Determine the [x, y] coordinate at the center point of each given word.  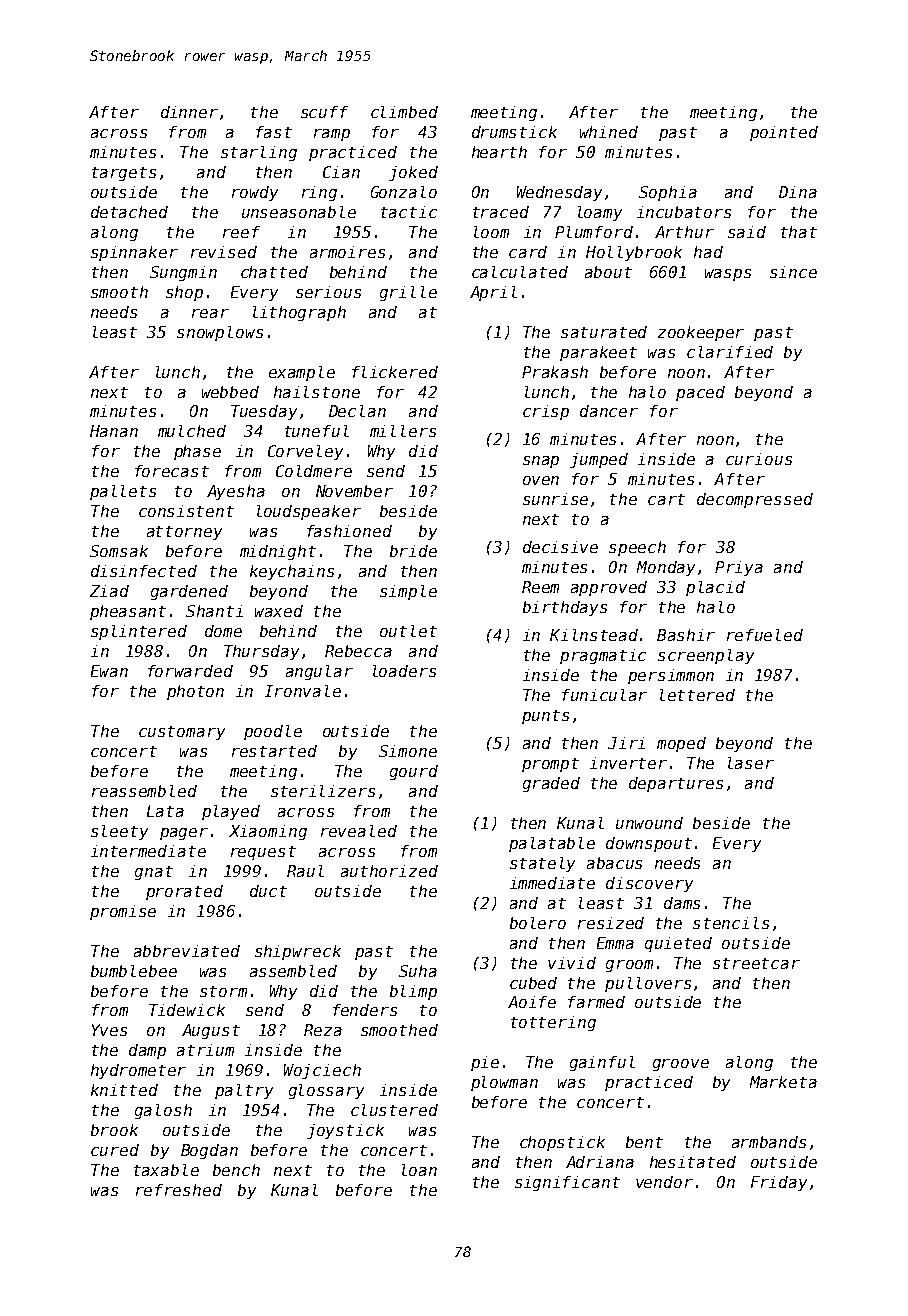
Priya [739, 568]
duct [268, 891]
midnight [278, 552]
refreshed [179, 1190]
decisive [560, 547]
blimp [413, 992]
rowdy [255, 193]
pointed [784, 133]
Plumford [594, 232]
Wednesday [559, 193]
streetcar [756, 963]
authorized [389, 871]
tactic [409, 212]
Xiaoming [268, 832]
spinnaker [134, 253]
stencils [731, 923]
